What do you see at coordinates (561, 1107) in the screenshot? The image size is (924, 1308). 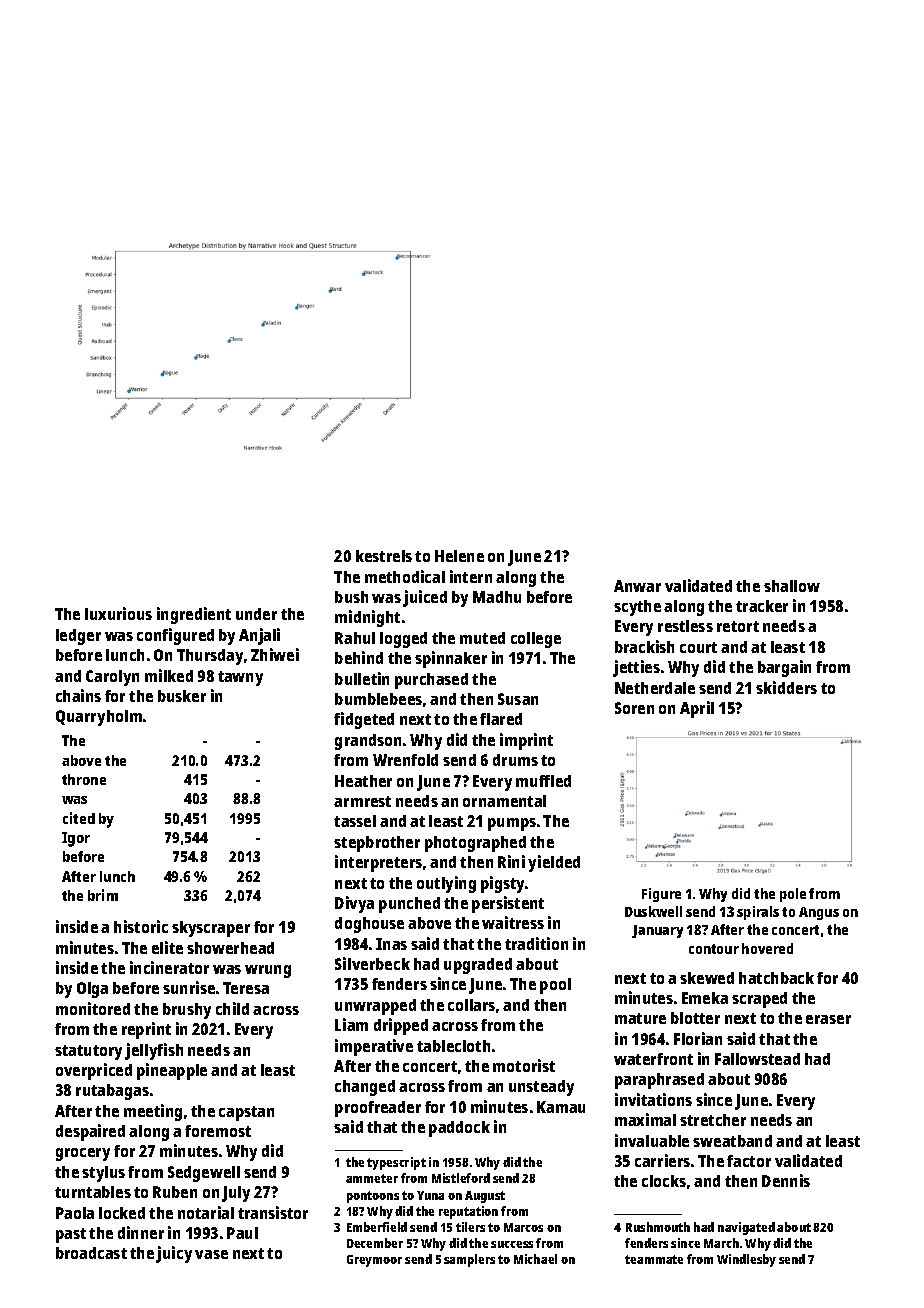 I see `Kamau` at bounding box center [561, 1107].
